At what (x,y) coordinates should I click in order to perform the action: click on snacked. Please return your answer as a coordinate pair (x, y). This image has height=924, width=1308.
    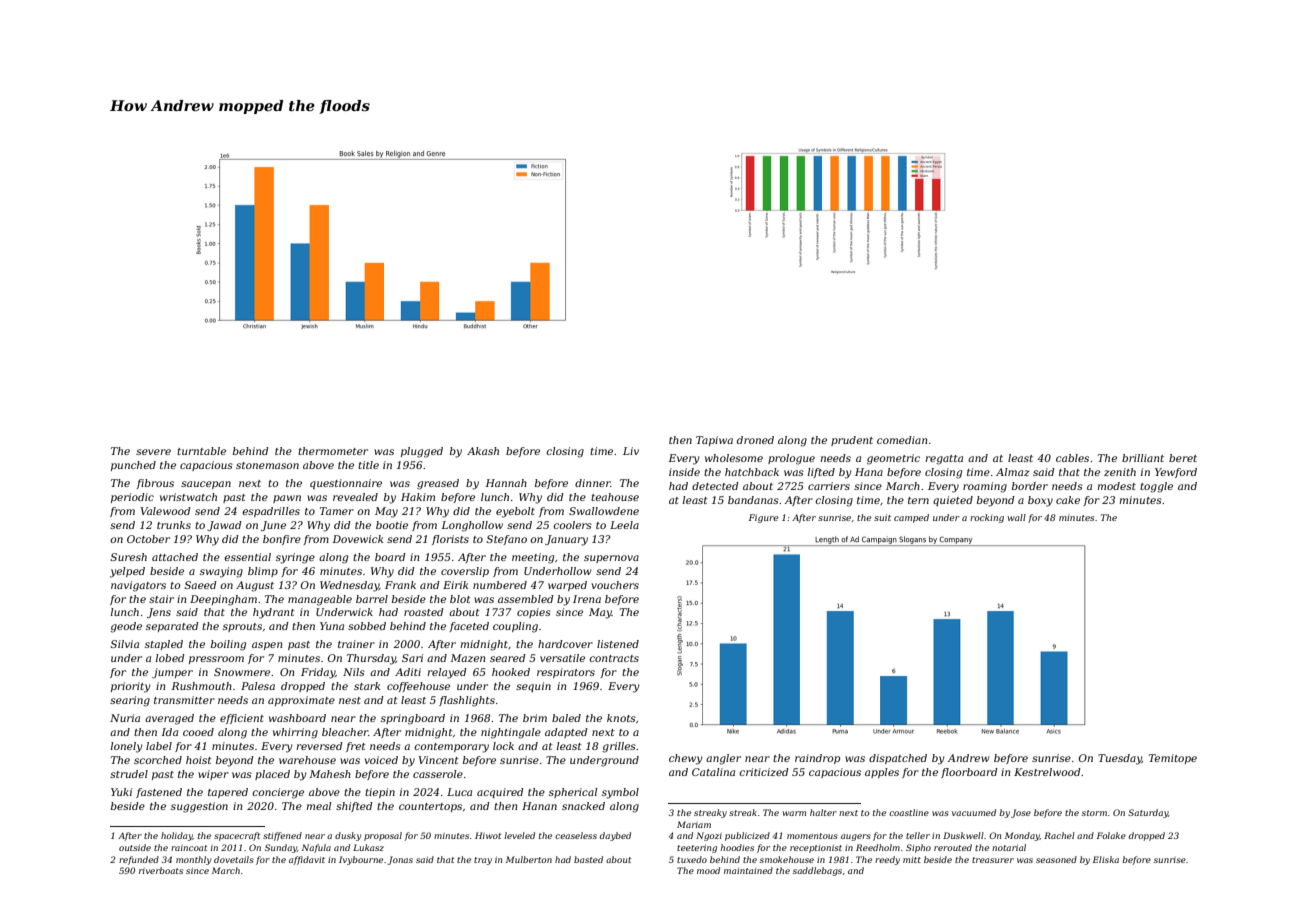
    Looking at the image, I should click on (583, 806).
